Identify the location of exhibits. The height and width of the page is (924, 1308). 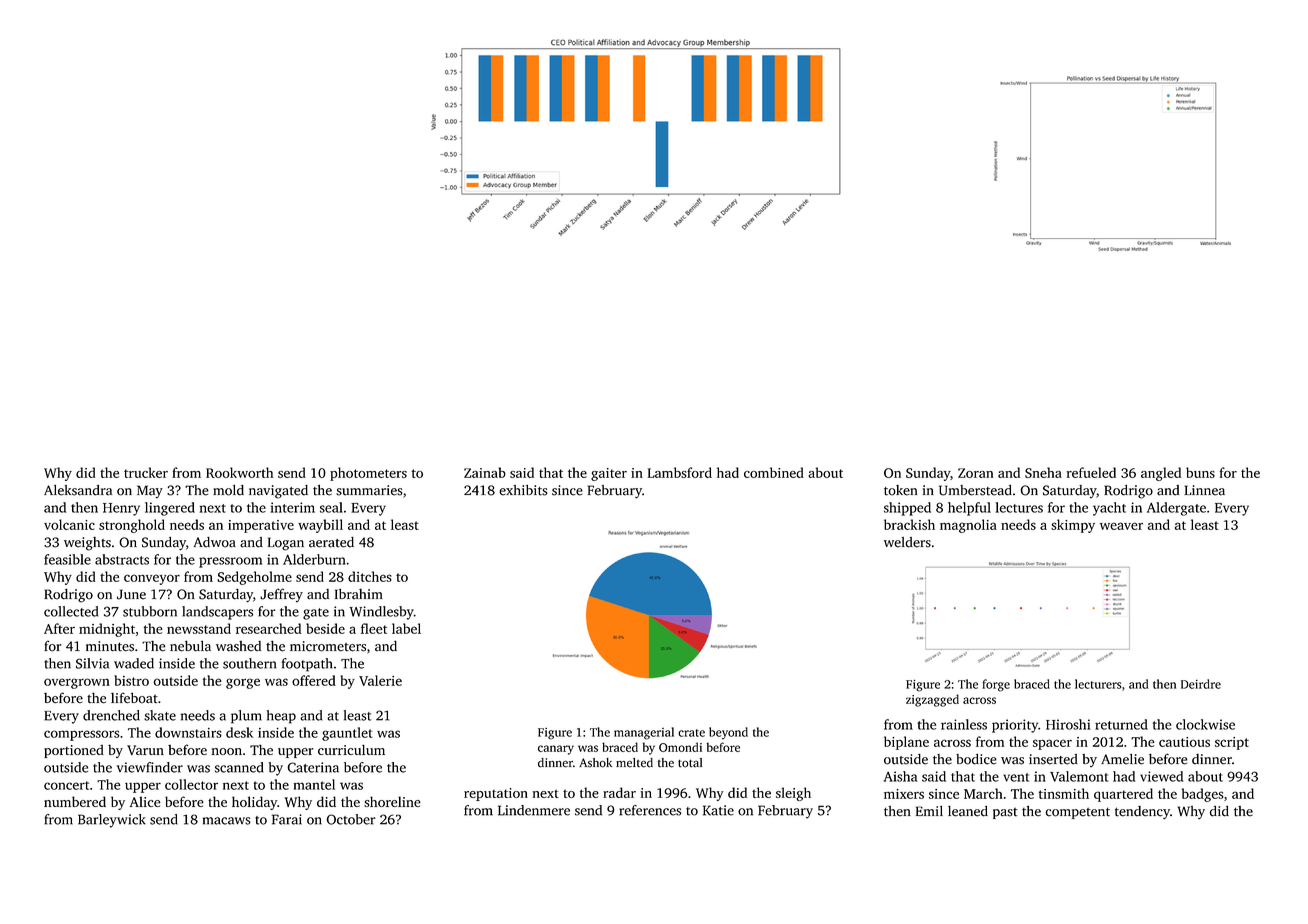
(523, 490).
